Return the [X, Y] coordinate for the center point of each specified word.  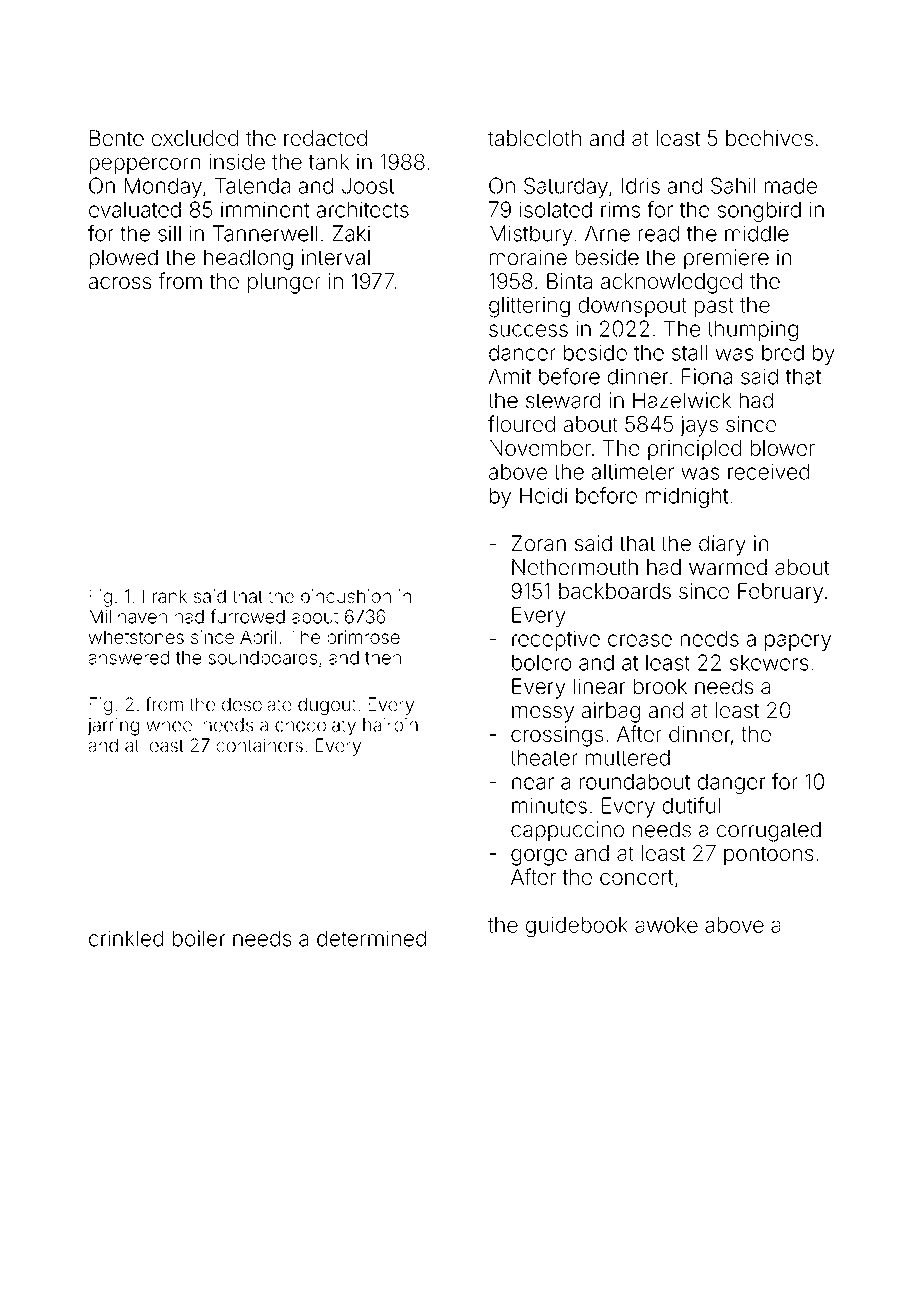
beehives [769, 138]
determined [371, 938]
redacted [325, 138]
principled [694, 450]
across [120, 283]
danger [732, 783]
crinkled [126, 938]
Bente [117, 138]
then [383, 658]
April [258, 638]
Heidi [543, 495]
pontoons [769, 856]
